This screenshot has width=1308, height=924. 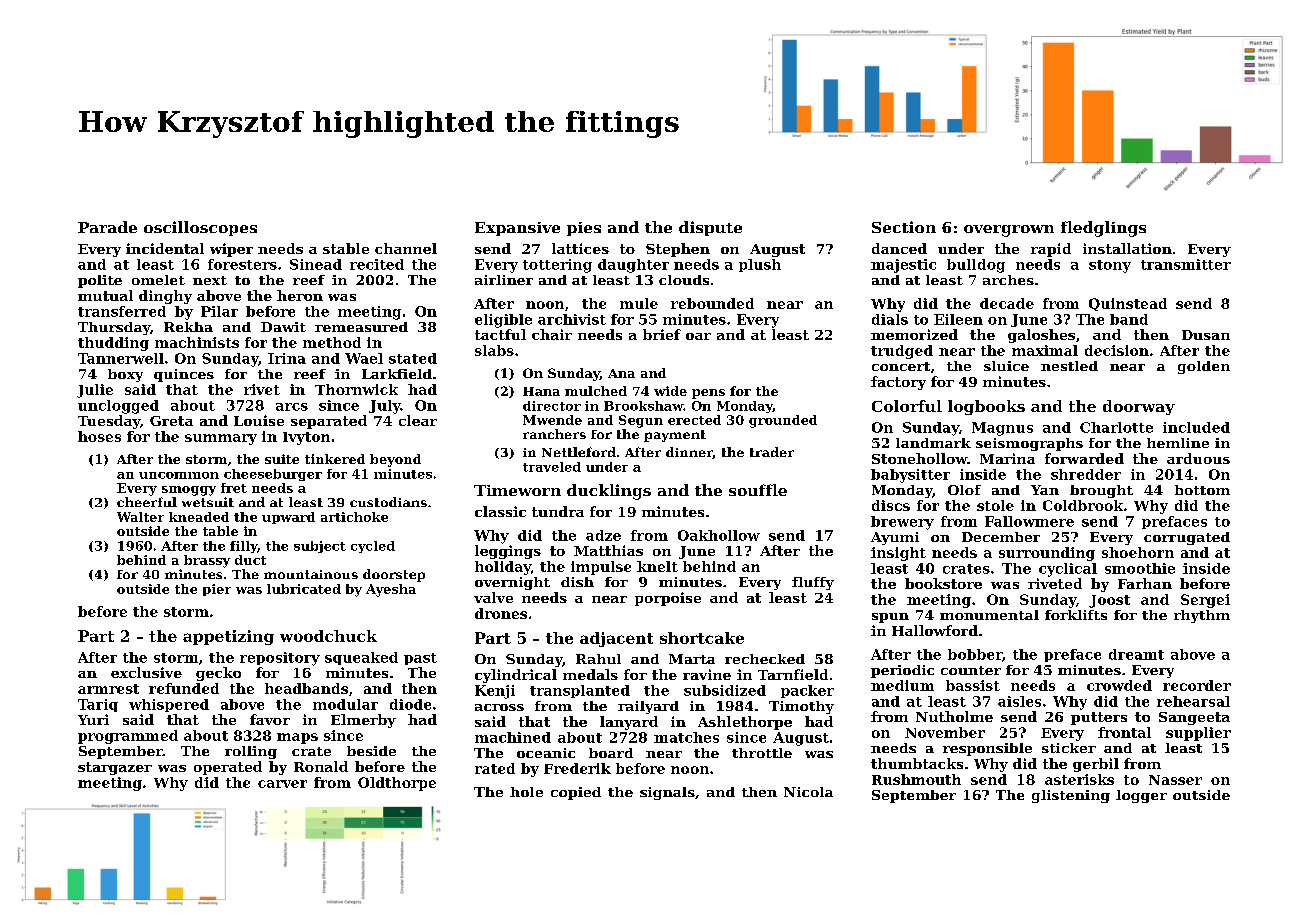 What do you see at coordinates (288, 518) in the screenshot?
I see `upward` at bounding box center [288, 518].
